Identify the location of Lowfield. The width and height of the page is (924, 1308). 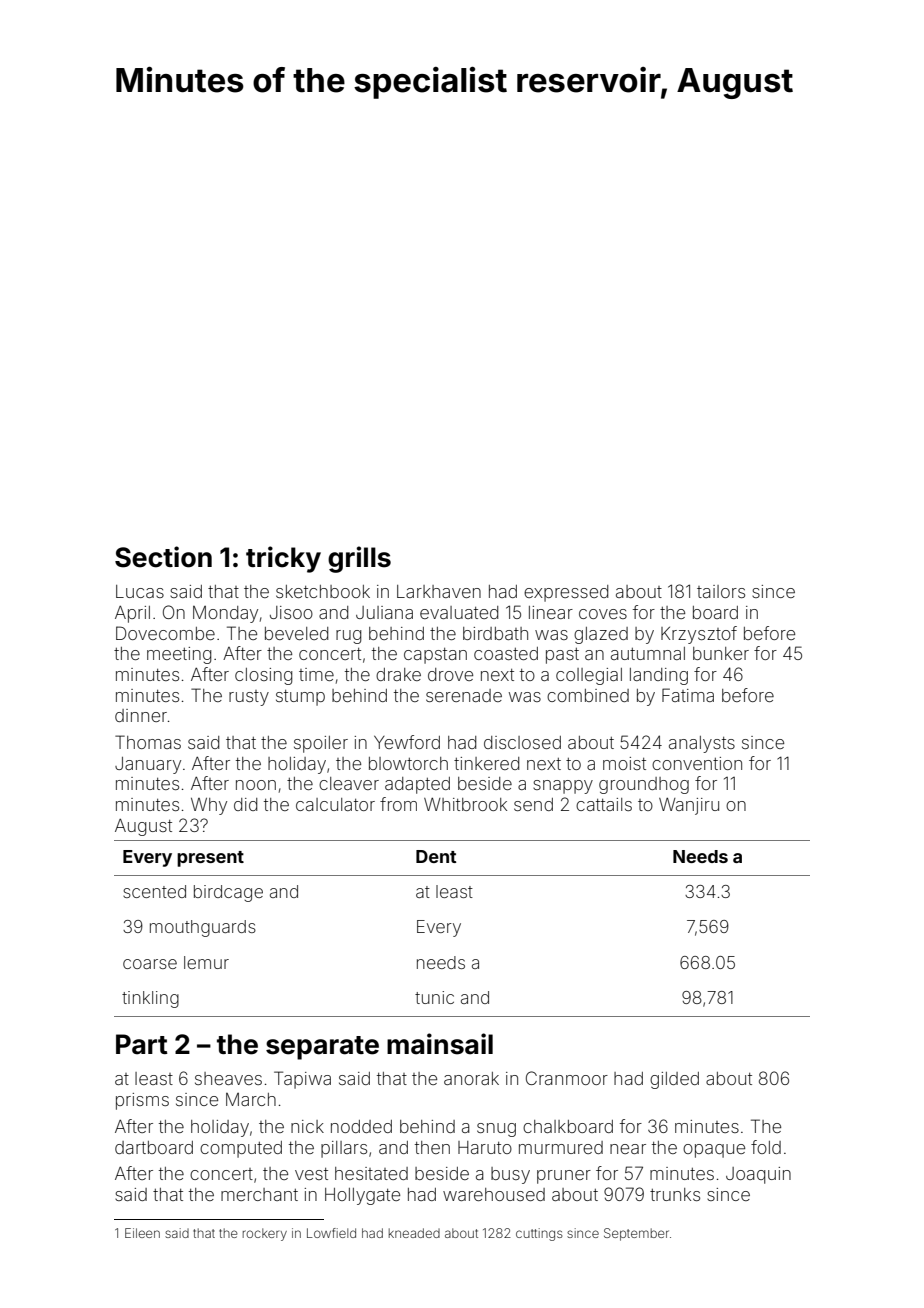
(331, 1233).
